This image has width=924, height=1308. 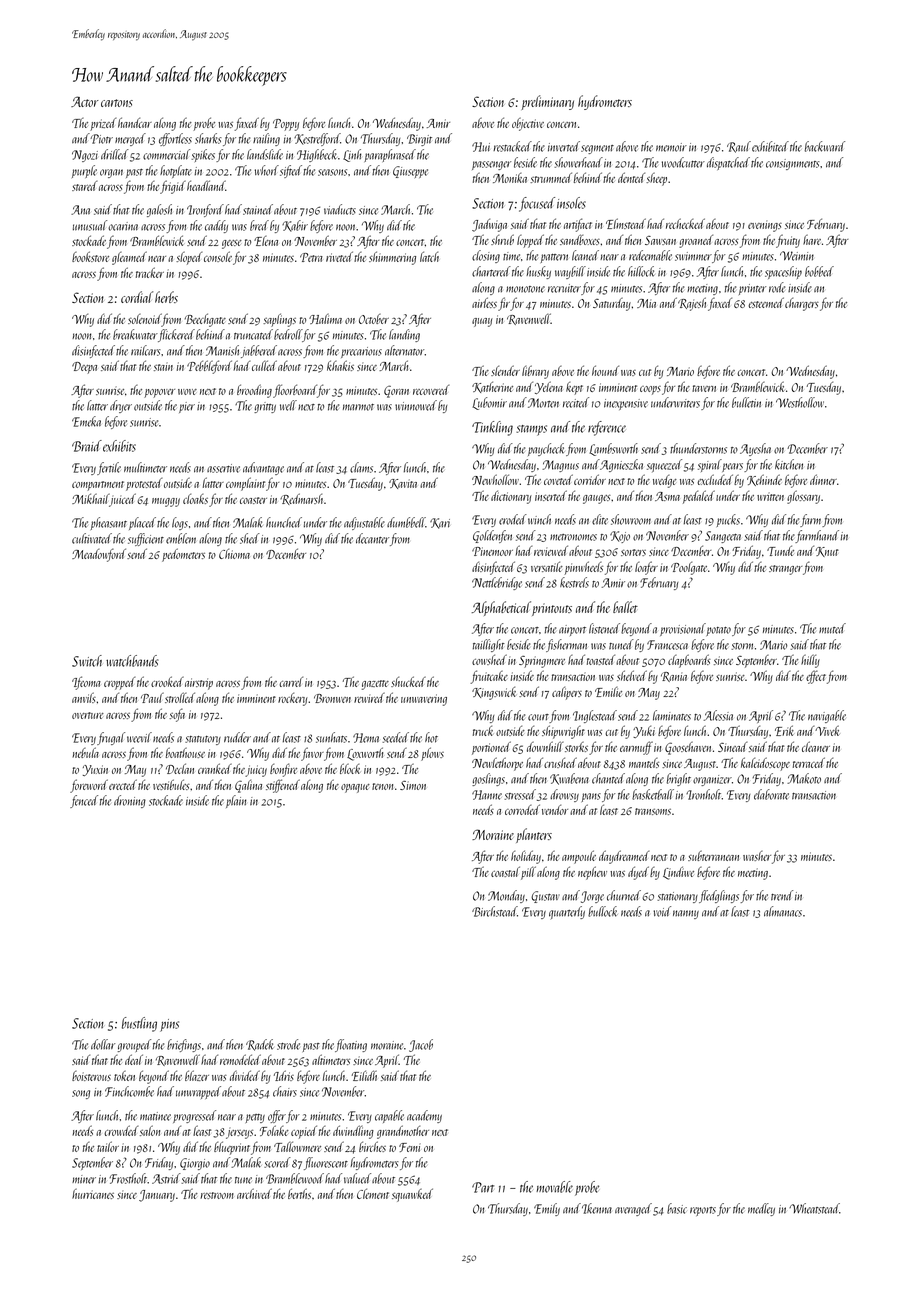 I want to click on vestibules, so click(x=171, y=784).
